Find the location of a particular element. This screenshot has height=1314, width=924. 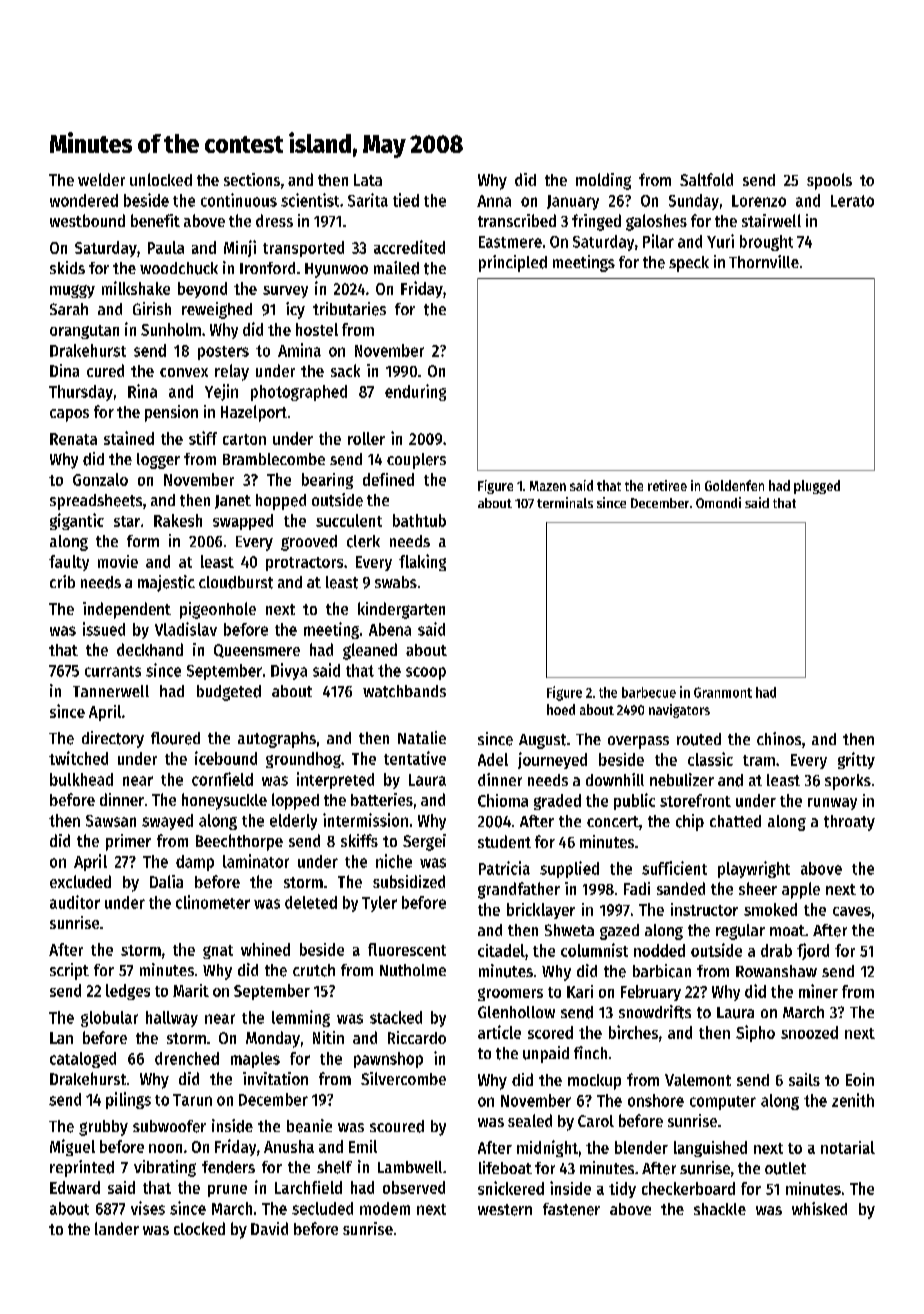

graded is located at coordinates (557, 802).
